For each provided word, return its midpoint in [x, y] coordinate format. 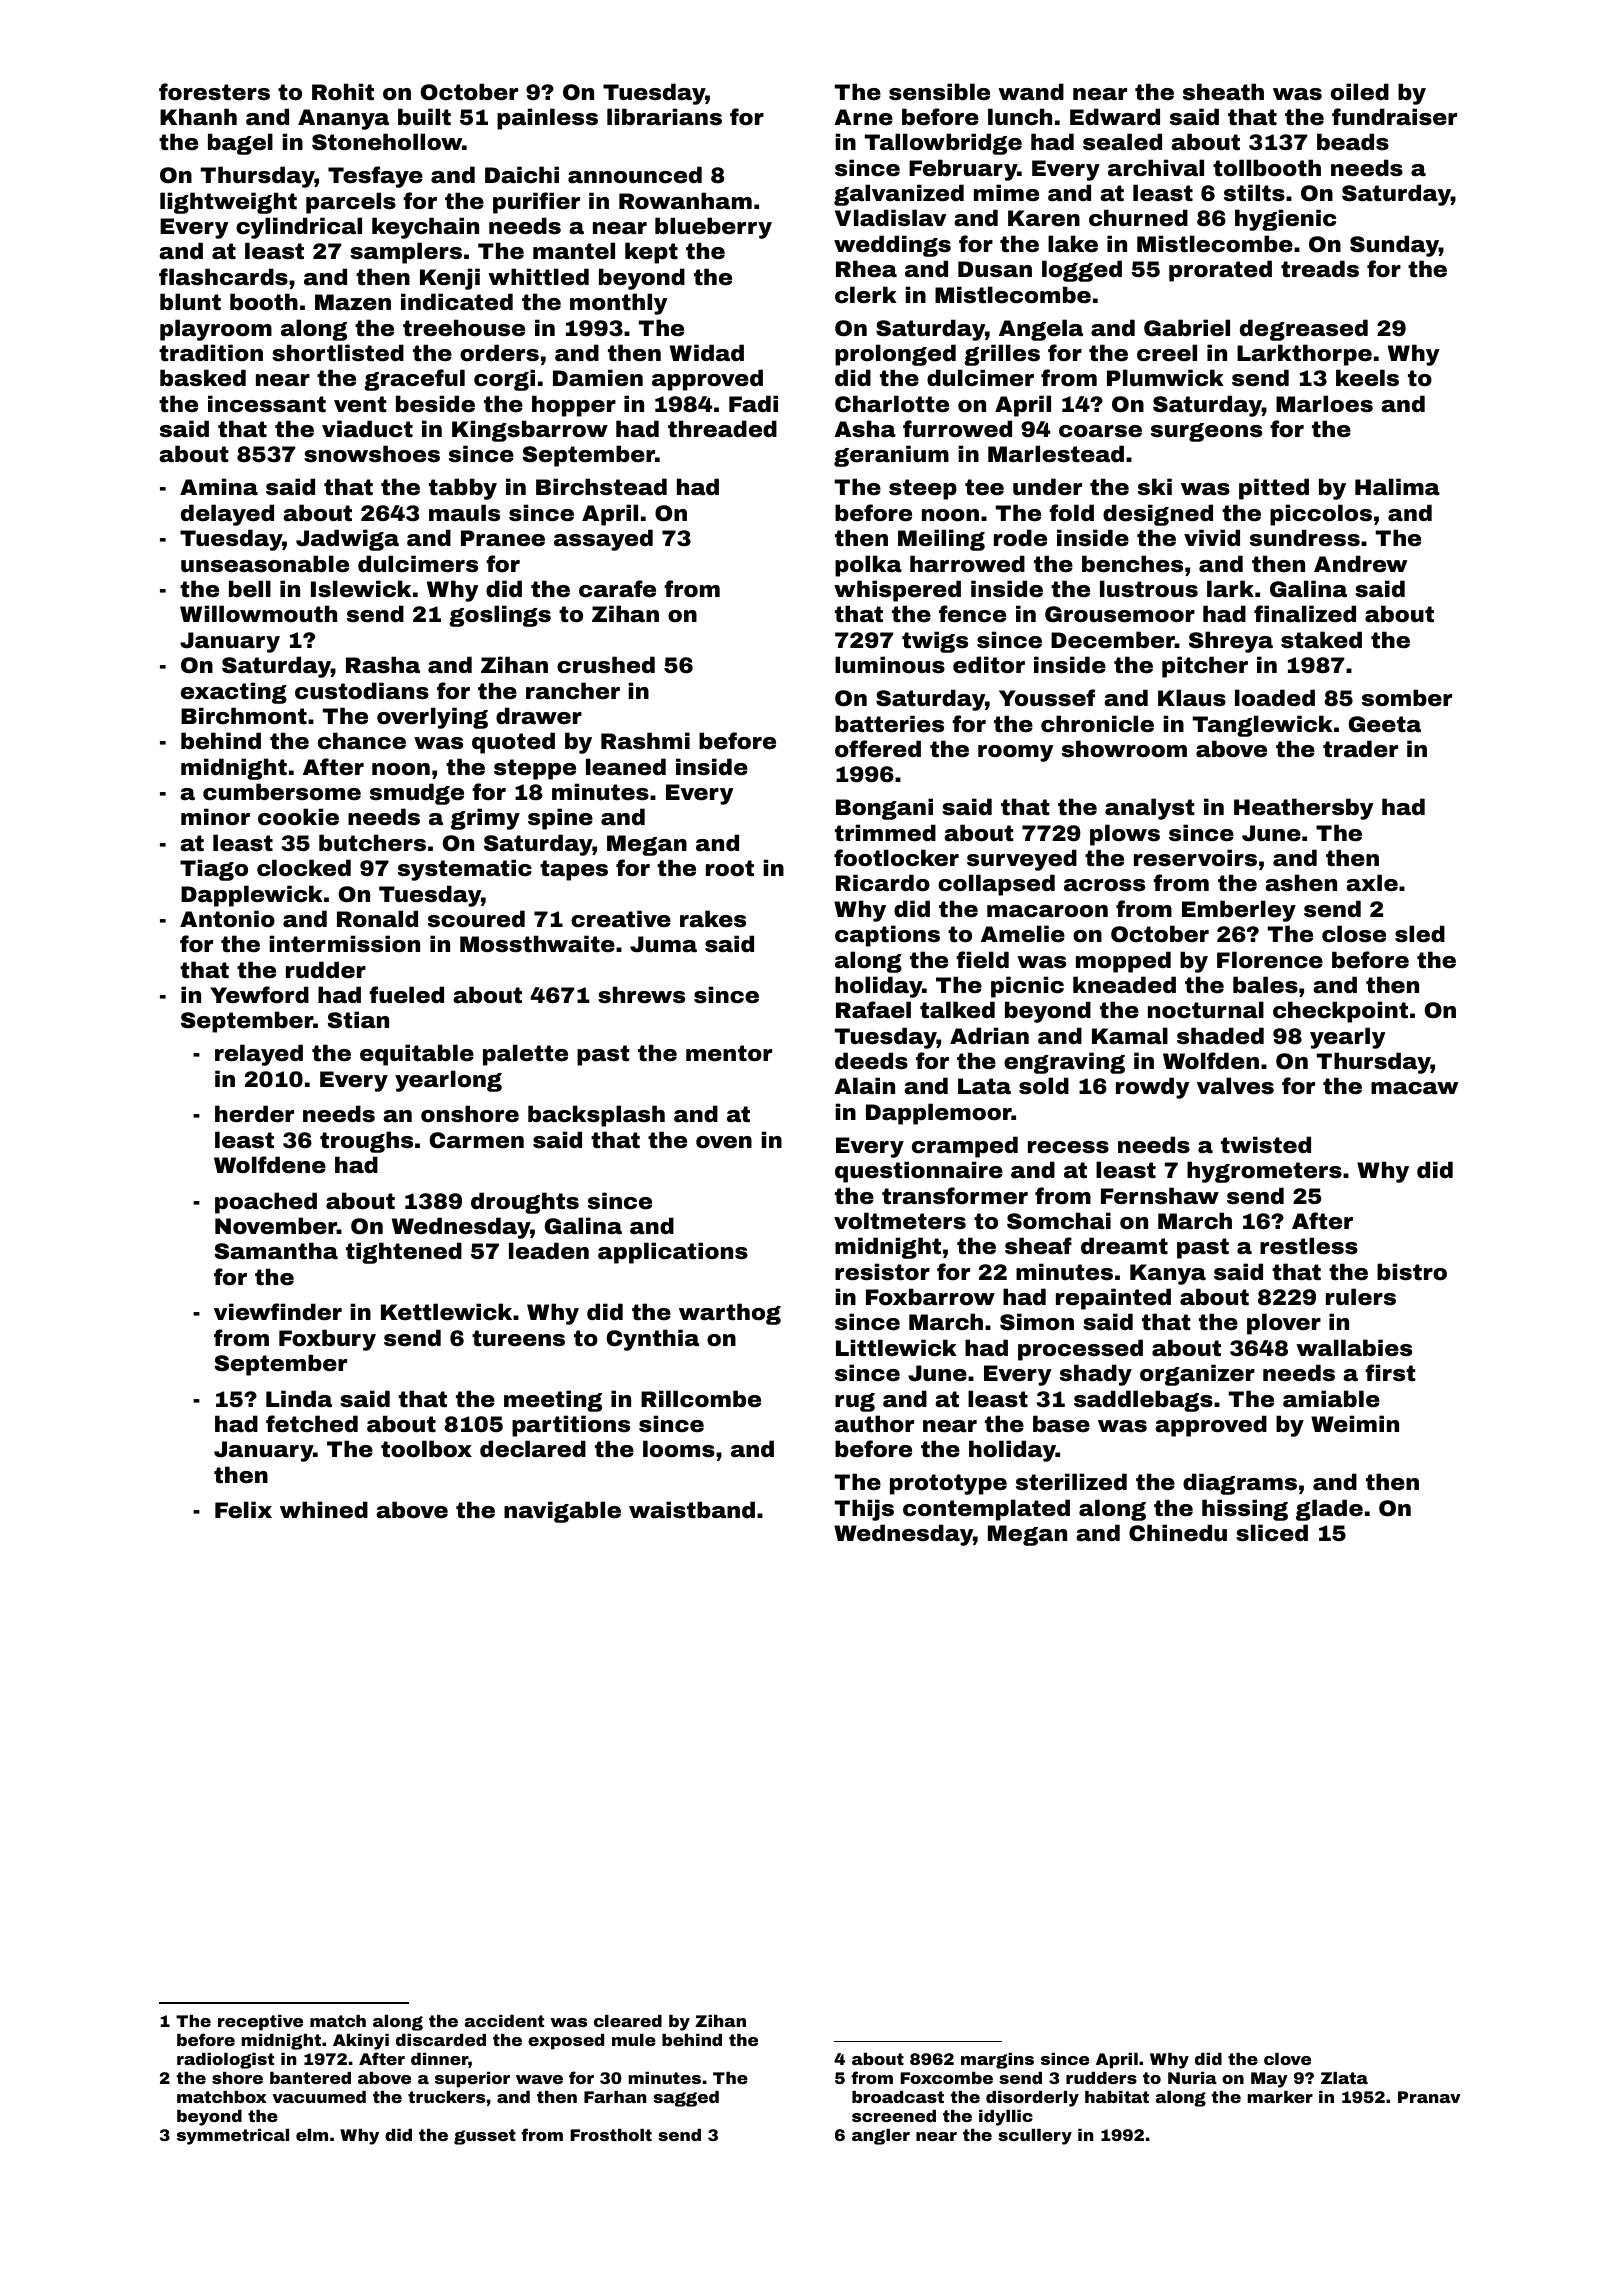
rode [1020, 537]
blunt [190, 301]
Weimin [1355, 1423]
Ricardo [883, 882]
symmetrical [233, 2137]
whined [324, 1510]
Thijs [864, 1510]
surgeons [1206, 432]
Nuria [1192, 2078]
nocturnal [1206, 1009]
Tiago [214, 870]
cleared [628, 2021]
